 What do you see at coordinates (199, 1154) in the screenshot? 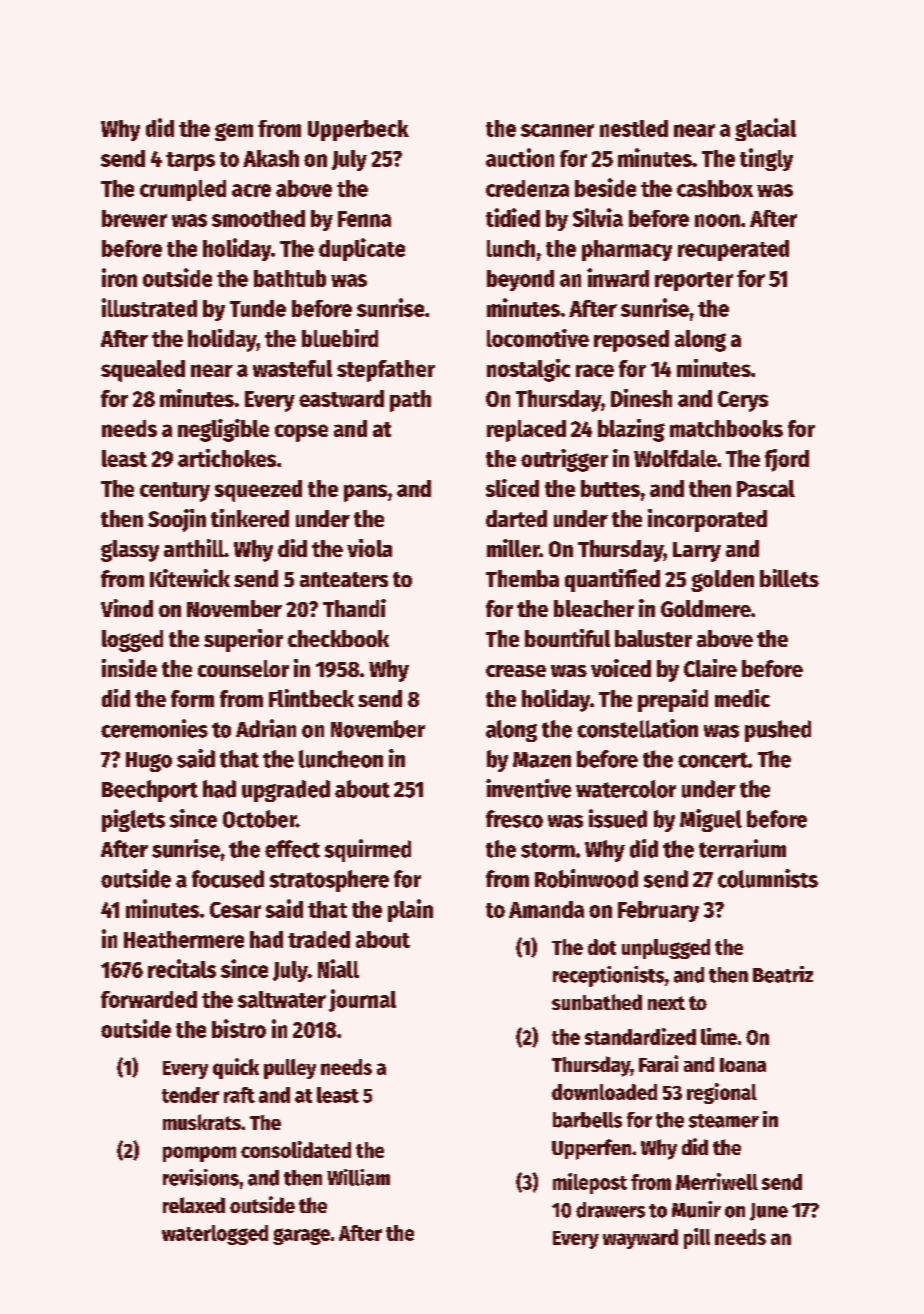
I see `pompom` at bounding box center [199, 1154].
